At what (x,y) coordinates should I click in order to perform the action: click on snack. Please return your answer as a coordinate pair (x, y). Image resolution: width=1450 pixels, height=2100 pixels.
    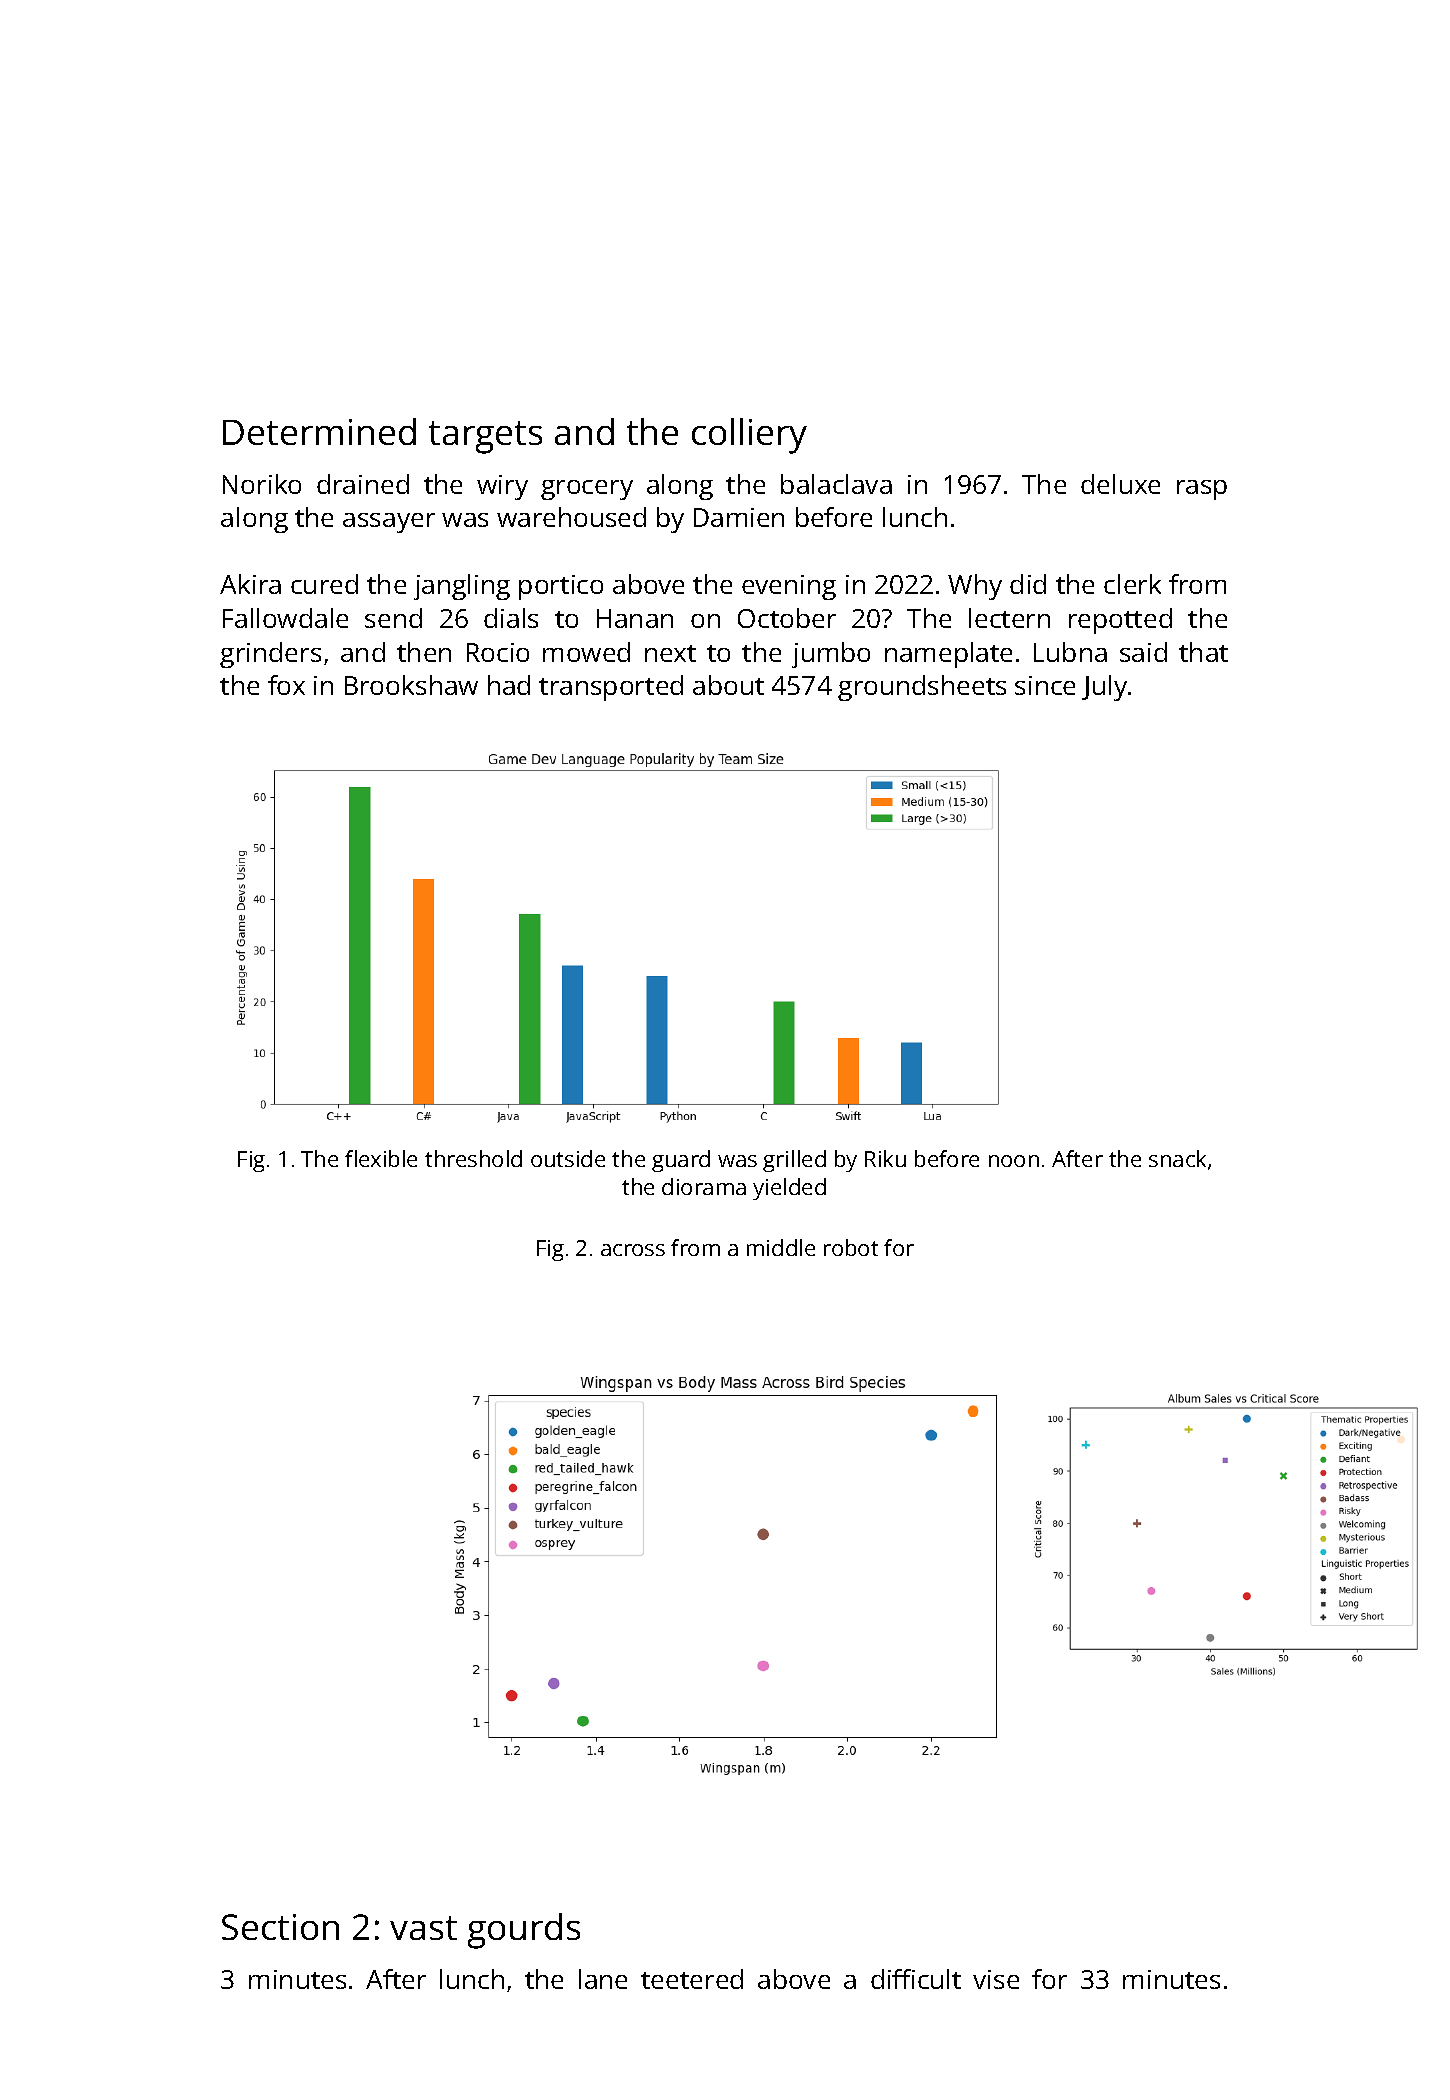
    Looking at the image, I should click on (1177, 1158).
